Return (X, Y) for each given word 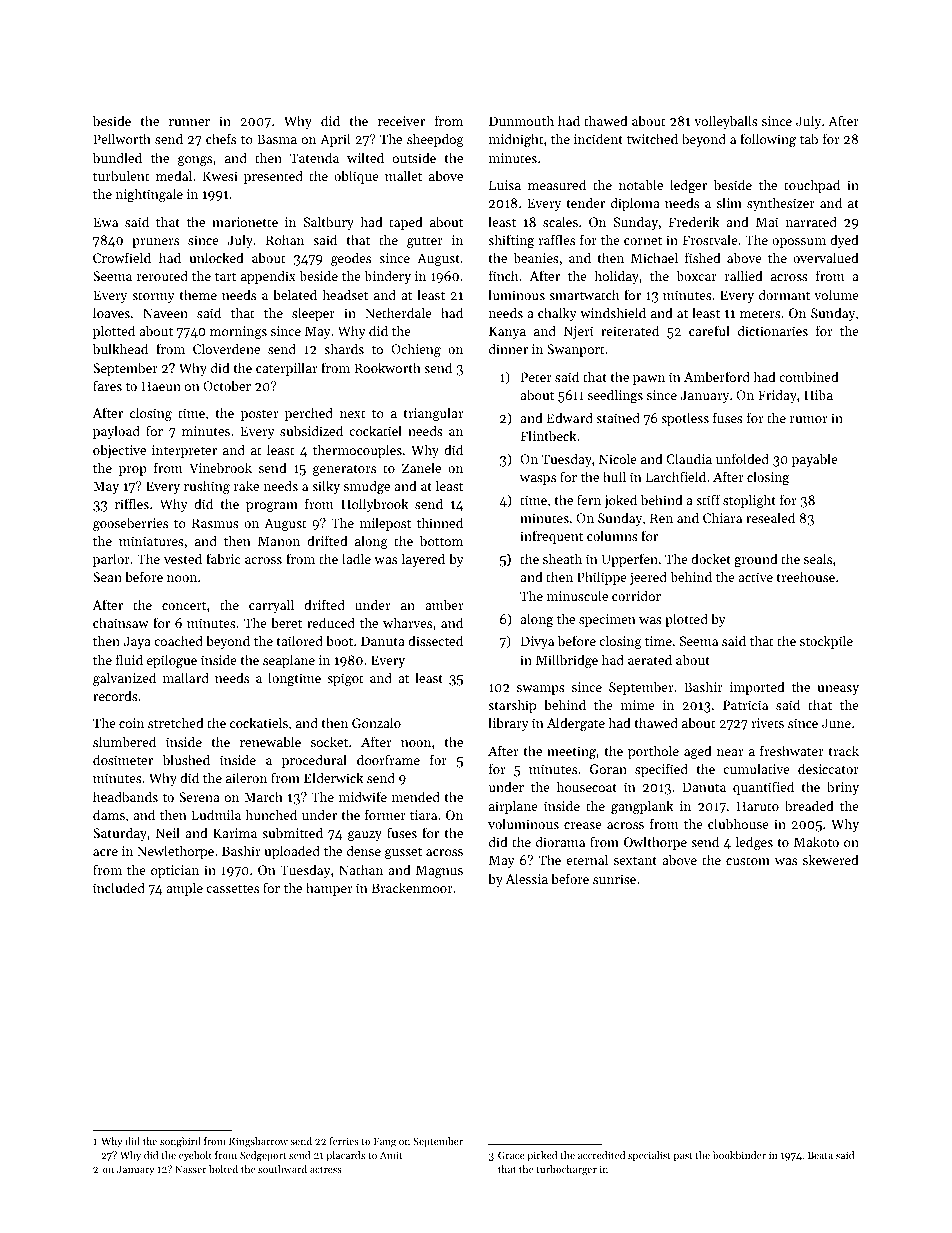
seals (818, 558)
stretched (176, 722)
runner (189, 122)
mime (638, 705)
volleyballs (726, 122)
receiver (401, 121)
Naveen (165, 313)
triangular (433, 414)
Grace (511, 1155)
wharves (407, 622)
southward (282, 1169)
